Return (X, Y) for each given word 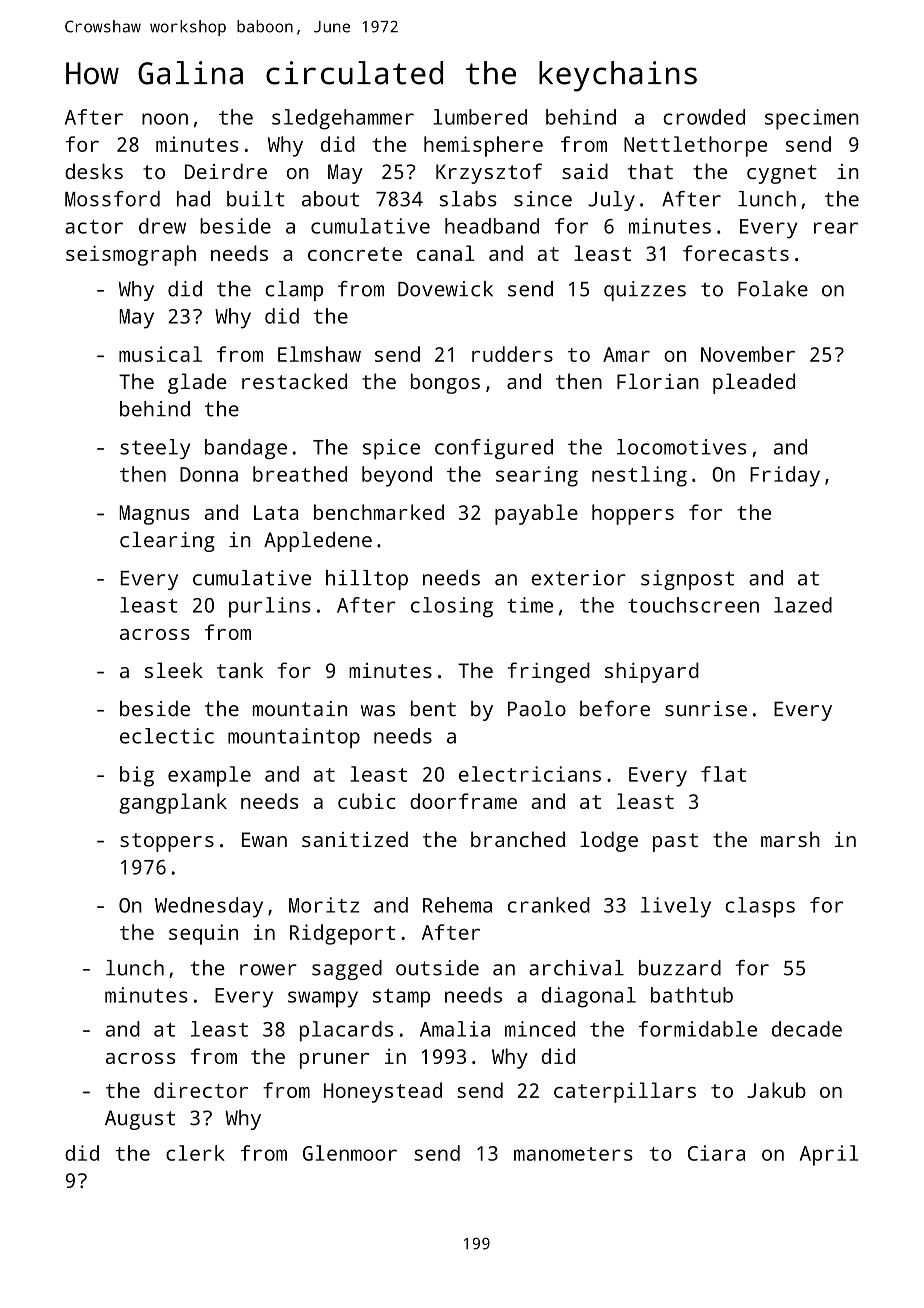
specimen (812, 119)
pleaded (754, 383)
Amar (626, 354)
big (137, 776)
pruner (334, 1061)
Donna (209, 474)
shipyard (652, 672)
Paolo (537, 709)
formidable (698, 1029)
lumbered (480, 117)
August (140, 1120)
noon (165, 119)
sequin (203, 934)
